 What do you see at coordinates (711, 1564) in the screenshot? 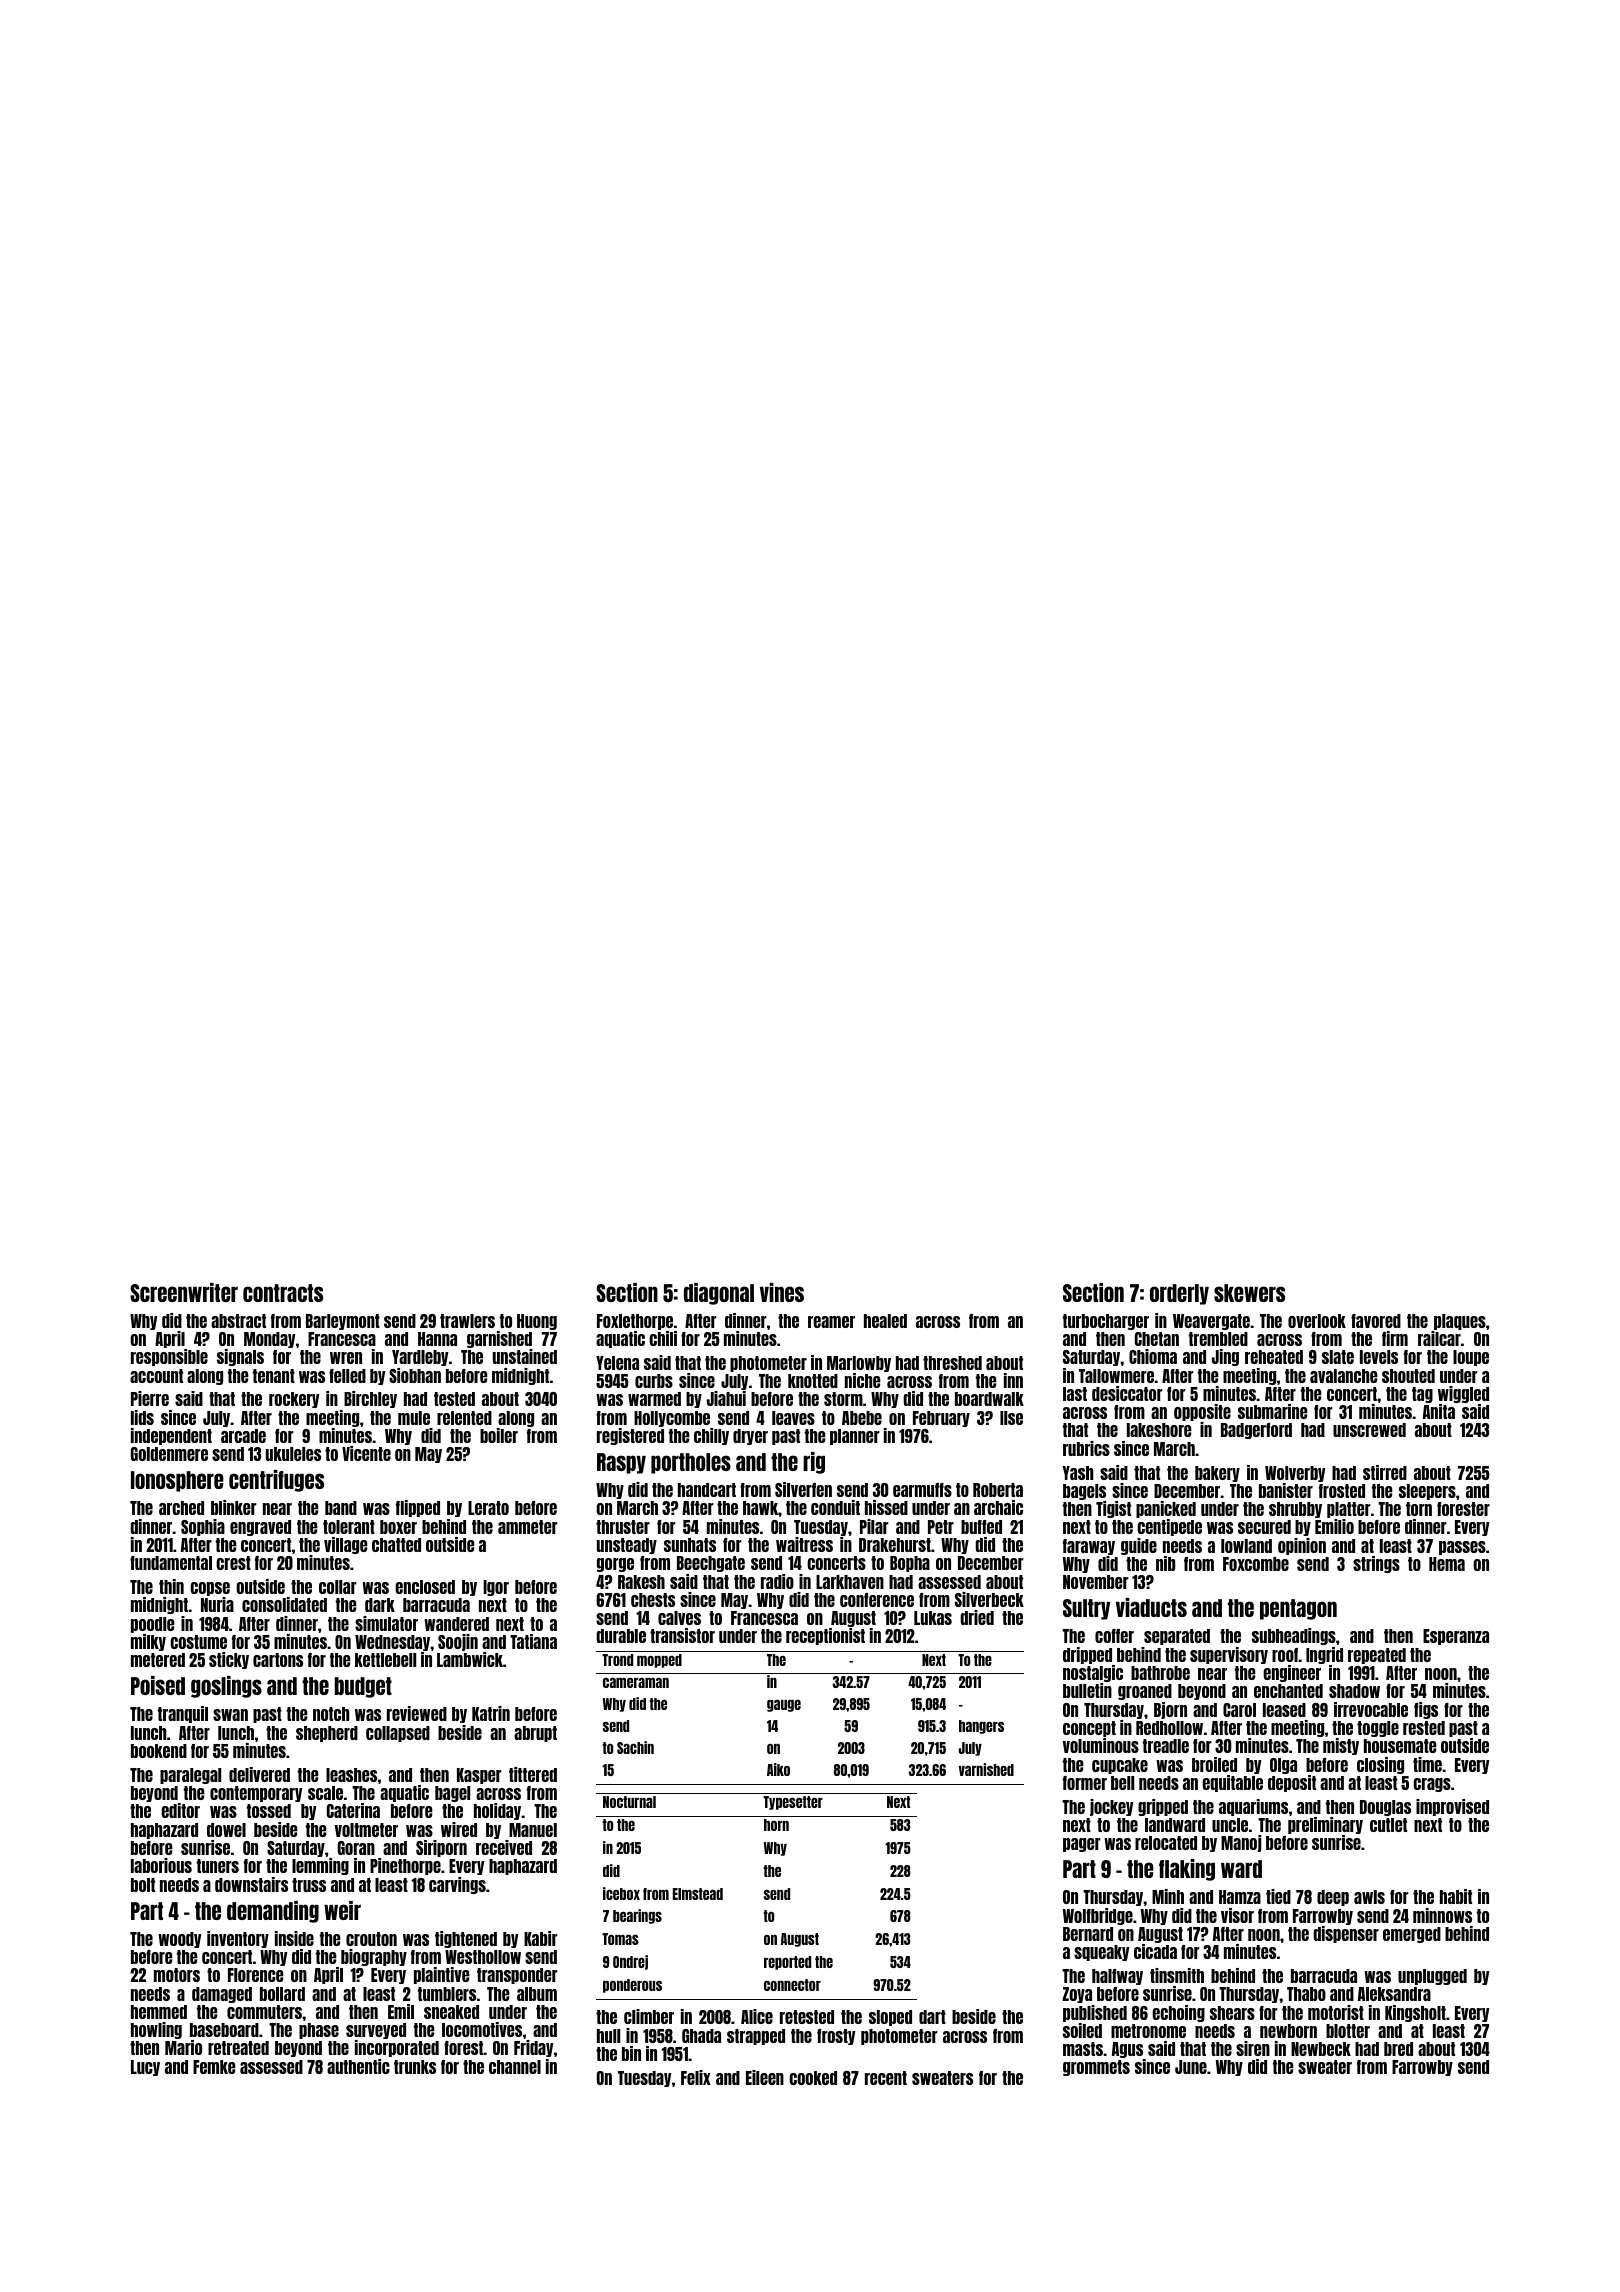
I see `Beechgate` at bounding box center [711, 1564].
